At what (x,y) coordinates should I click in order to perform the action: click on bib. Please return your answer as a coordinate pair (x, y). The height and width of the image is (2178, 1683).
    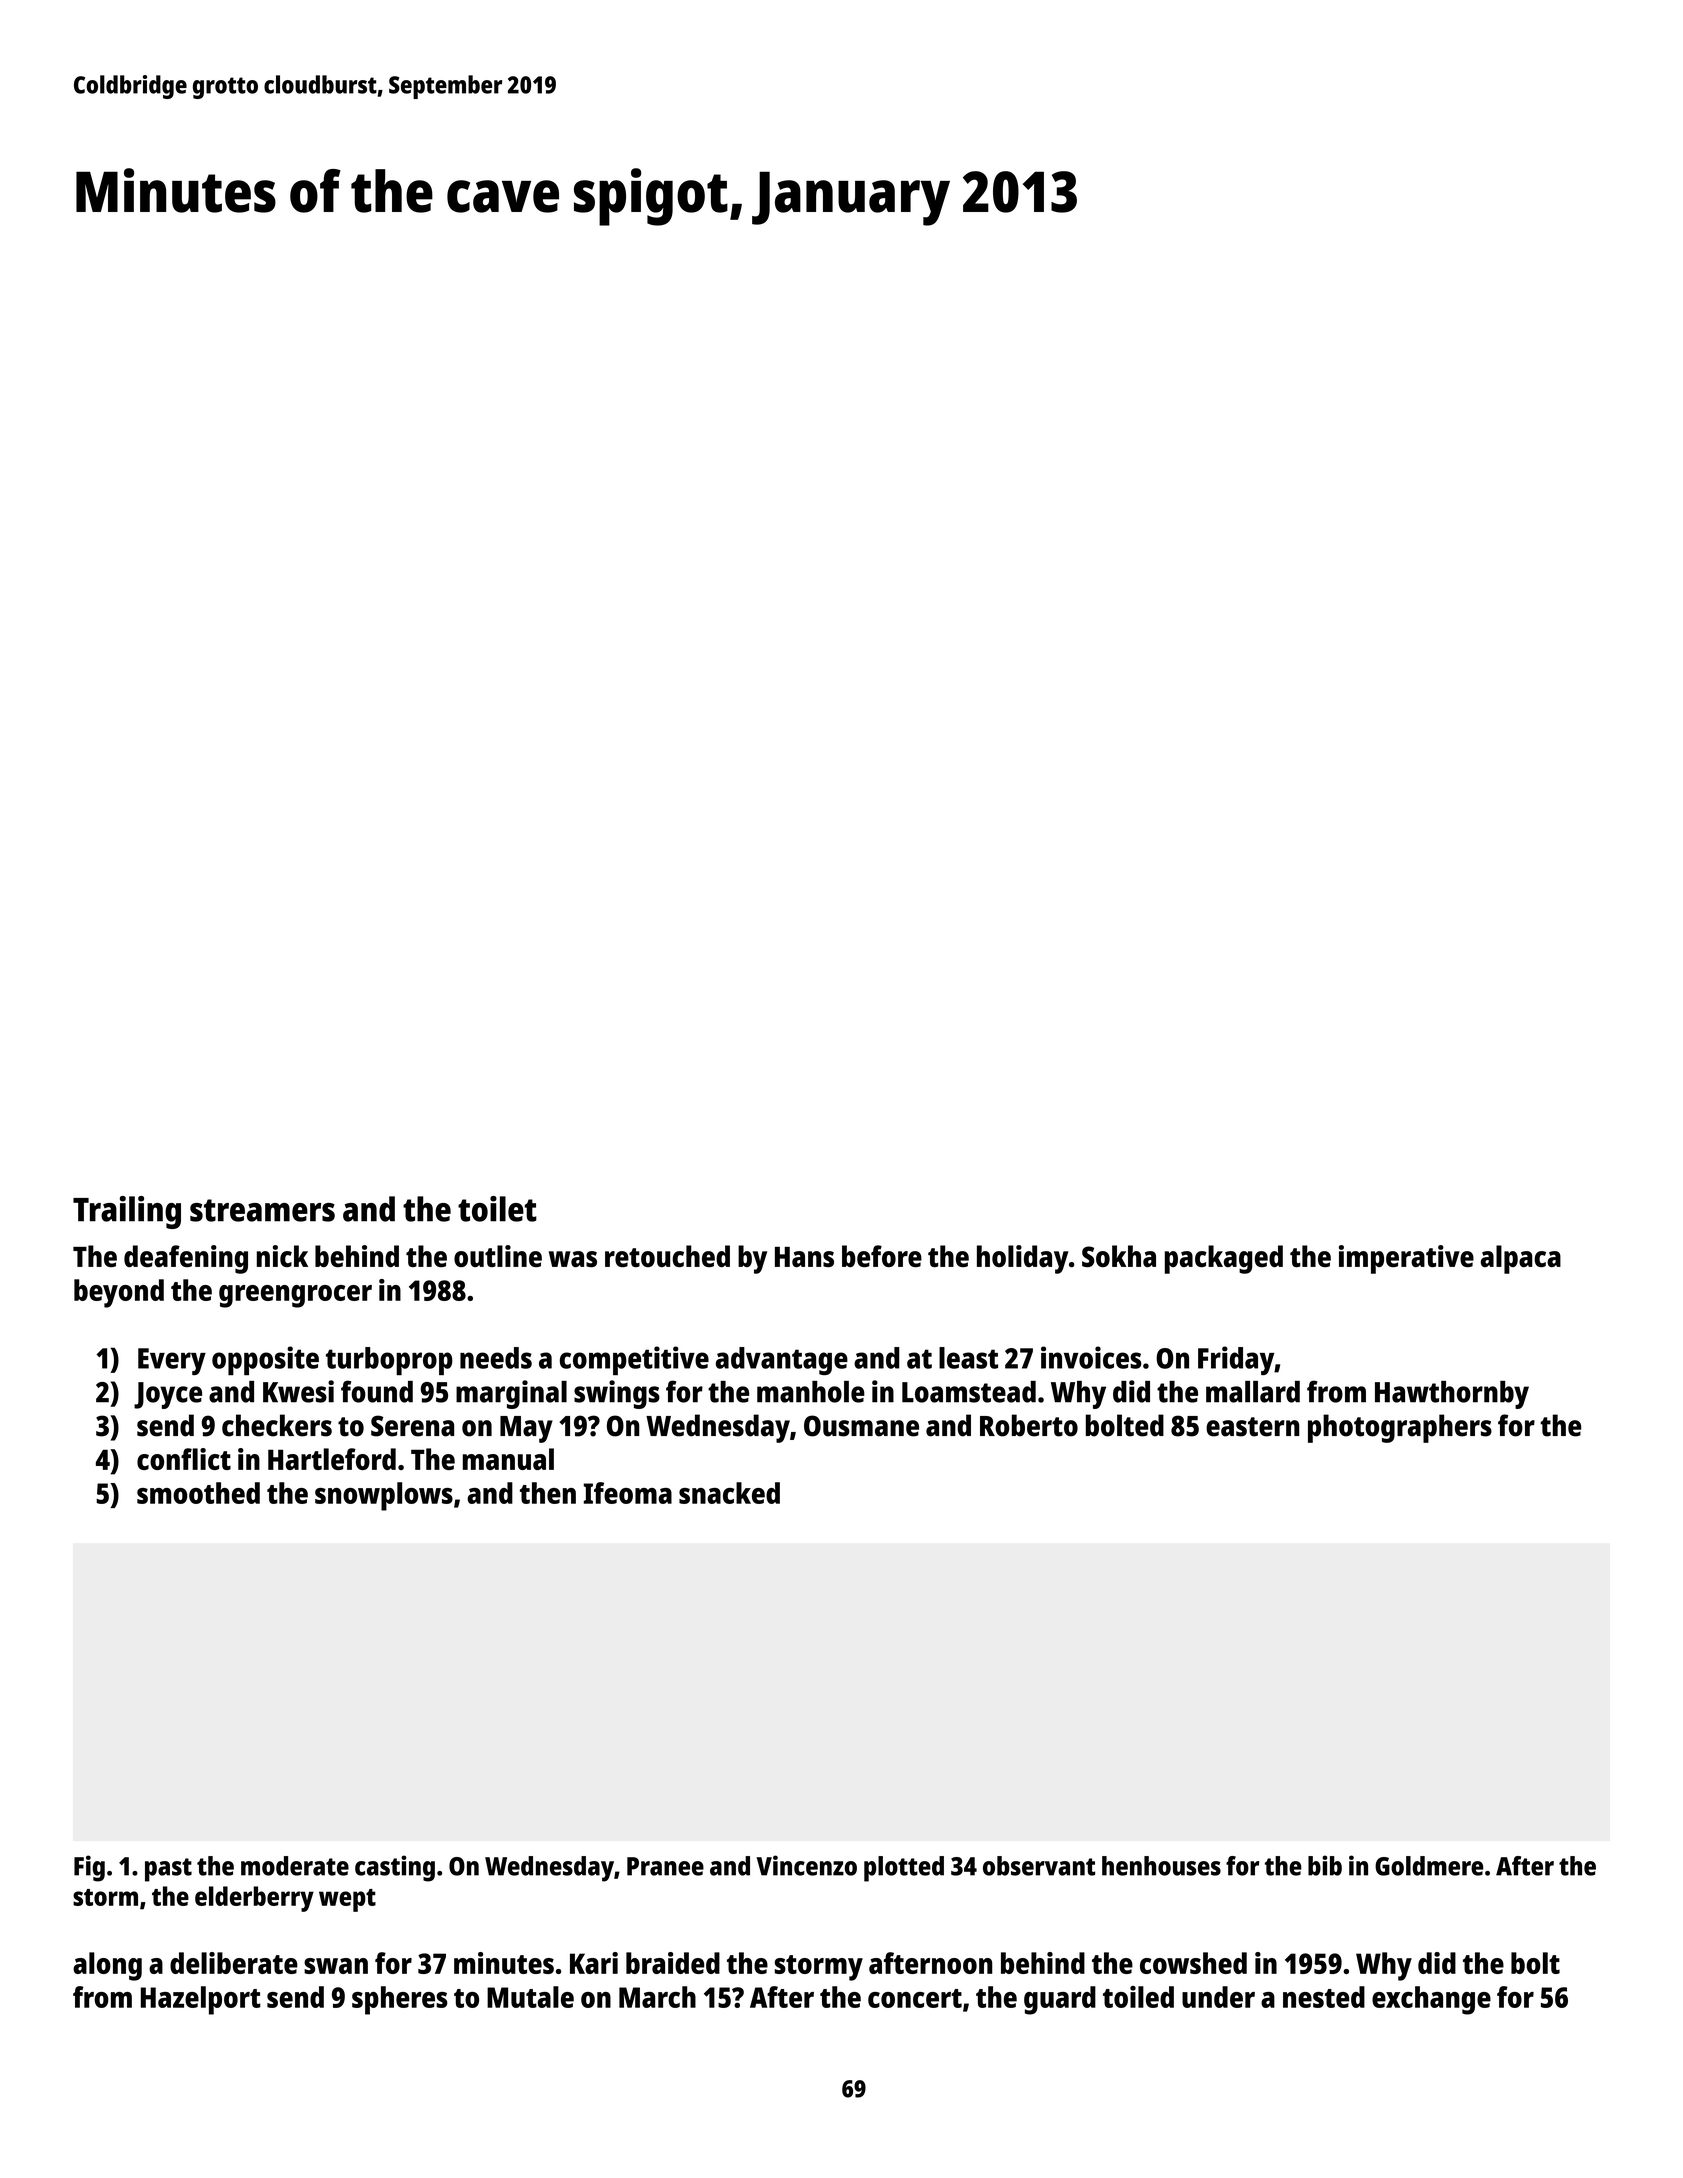
    Looking at the image, I should click on (1325, 1865).
